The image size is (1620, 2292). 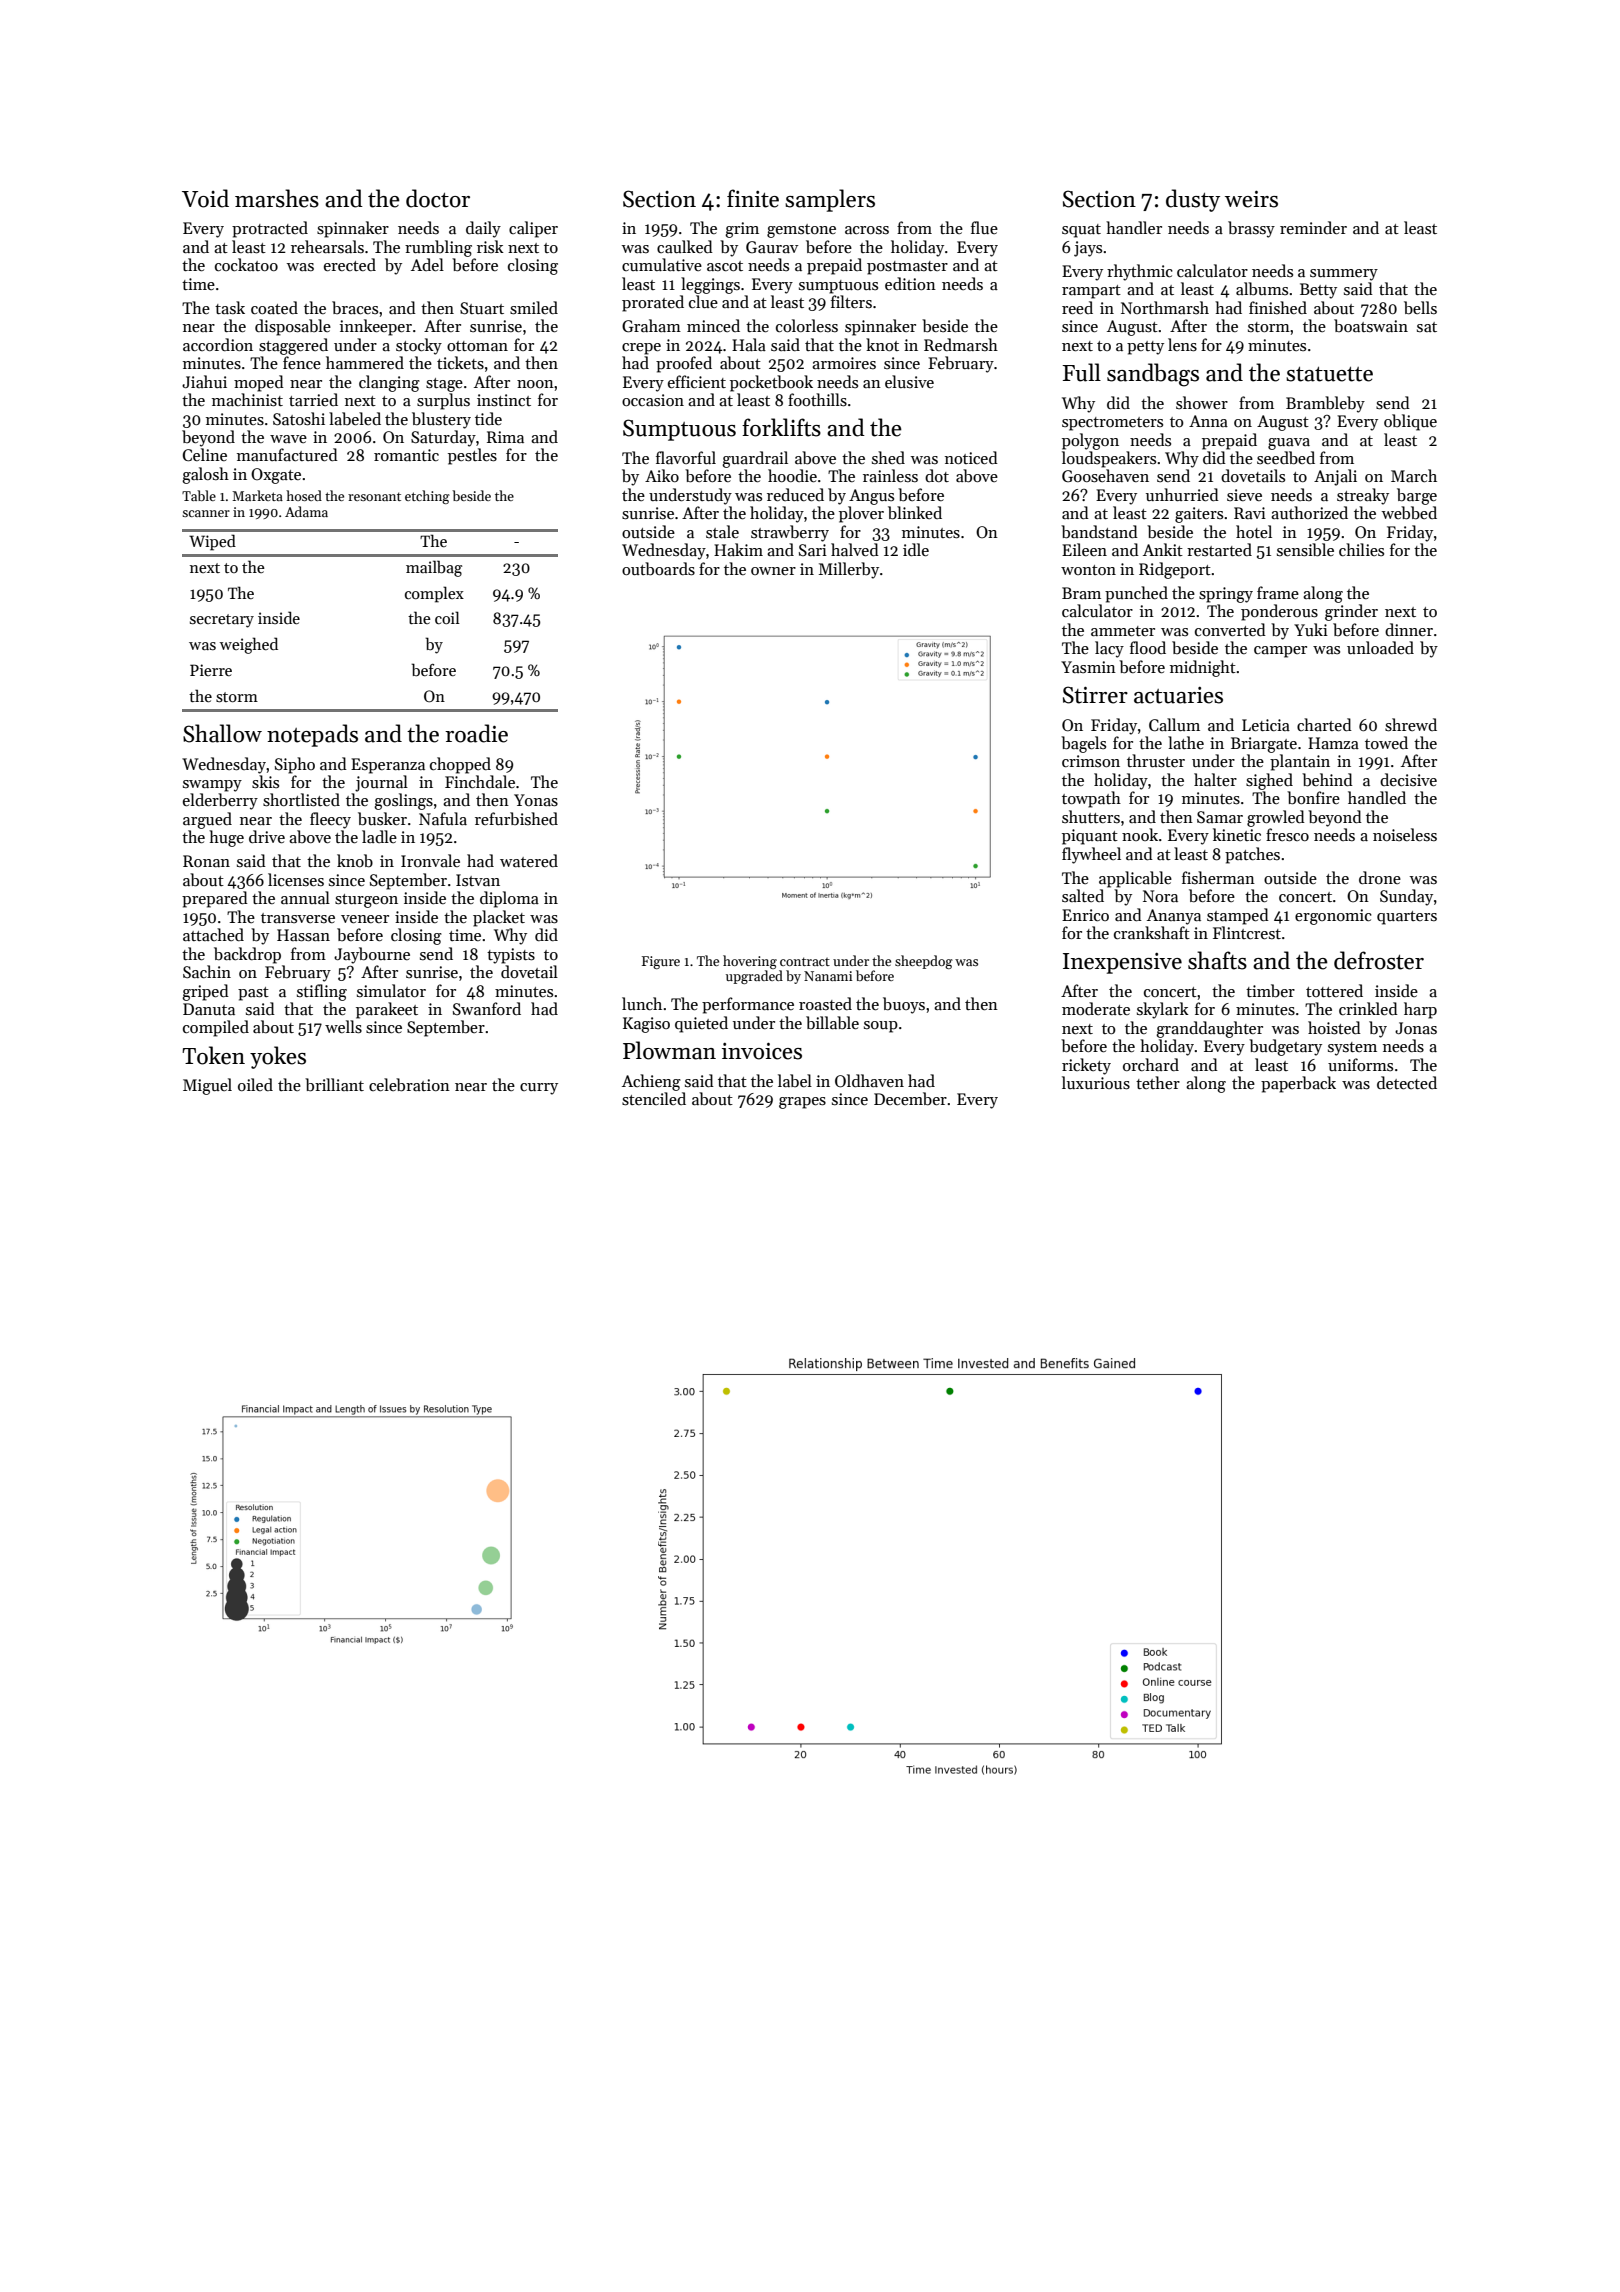 What do you see at coordinates (255, 1084) in the screenshot?
I see `oiled` at bounding box center [255, 1084].
